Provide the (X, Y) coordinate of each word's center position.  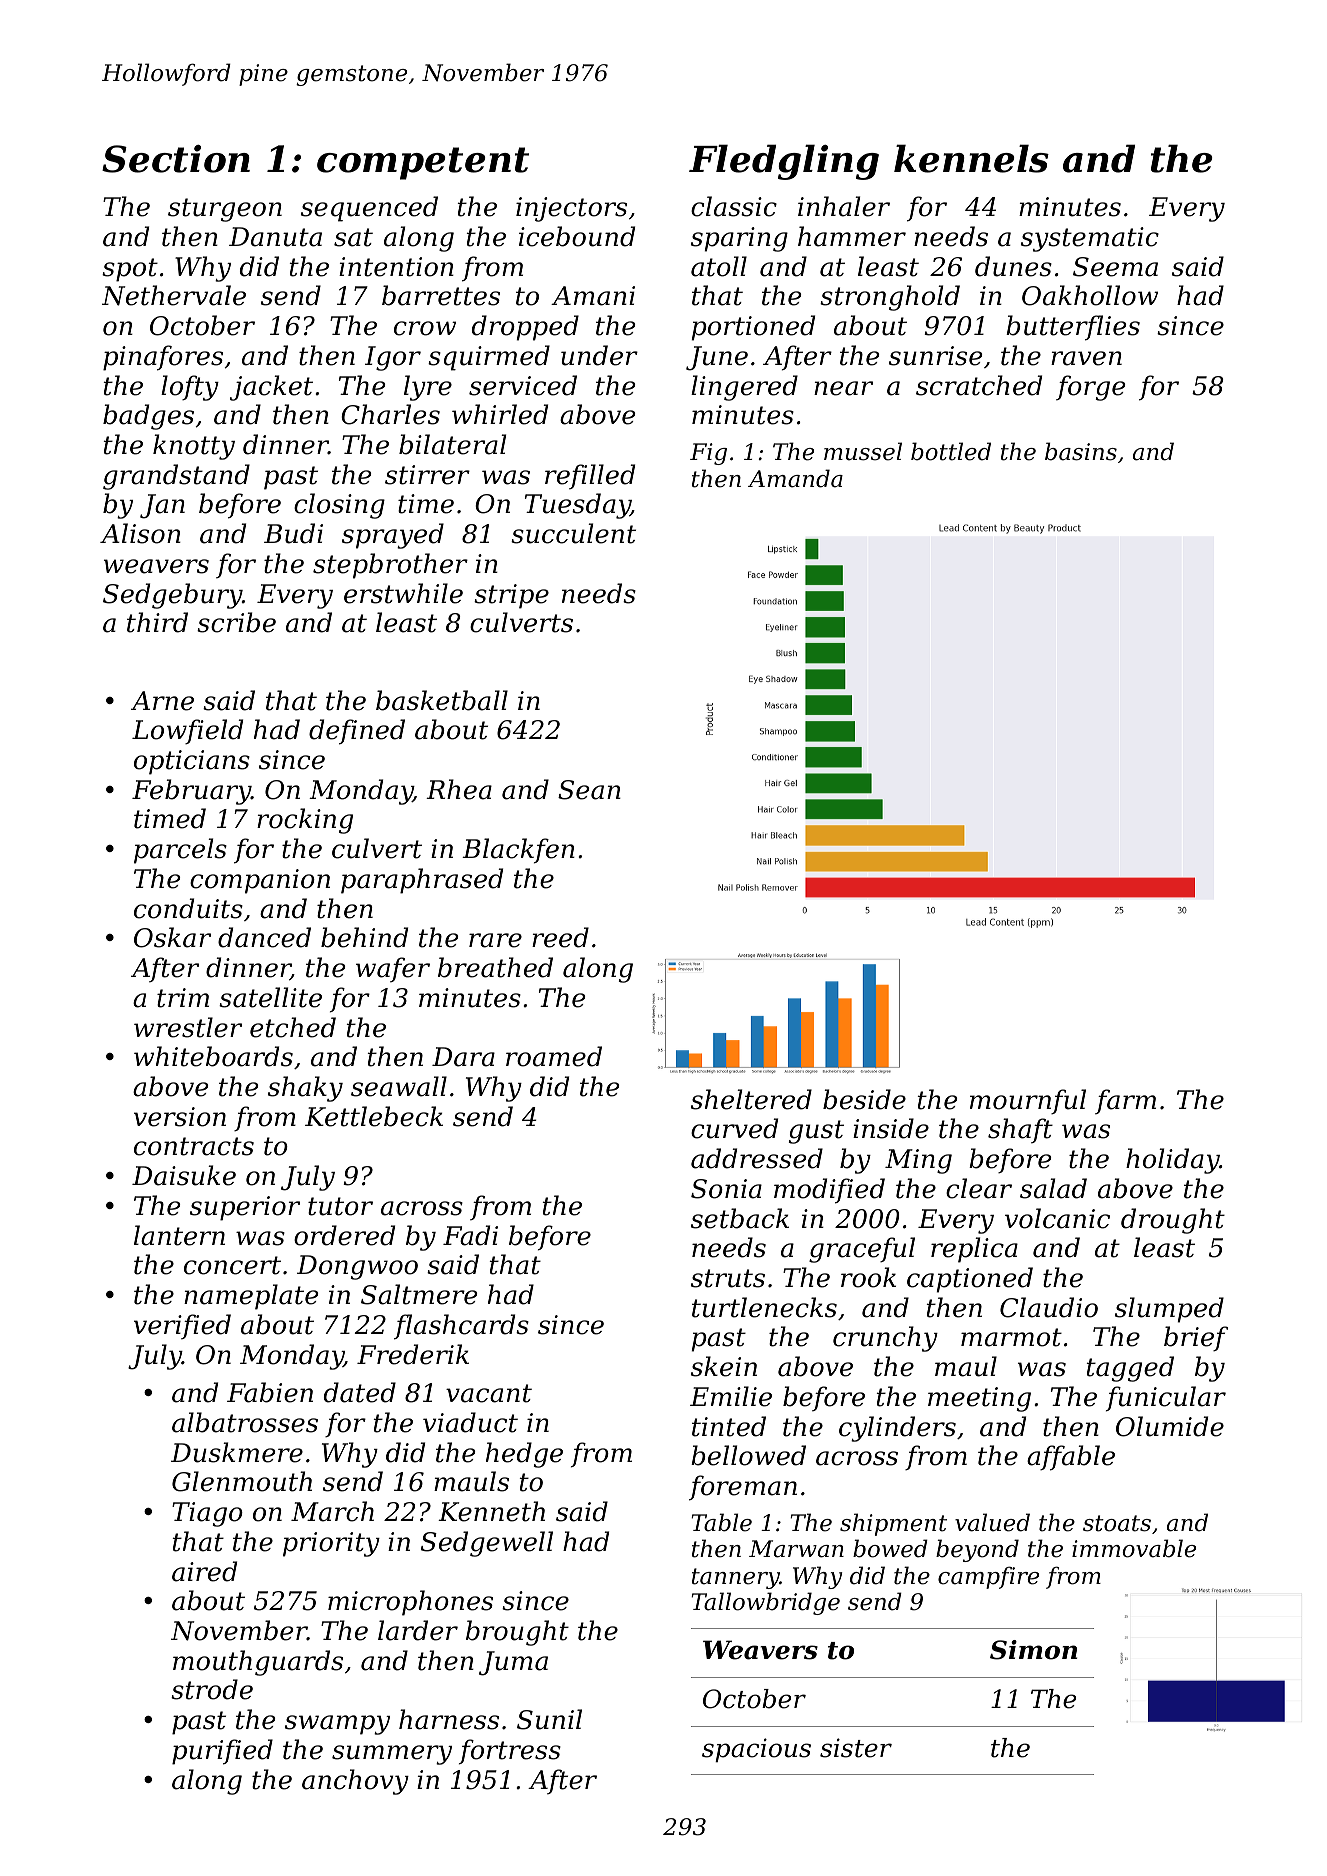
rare (495, 940)
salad (1053, 1188)
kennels (971, 158)
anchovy (355, 1782)
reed (560, 937)
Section (176, 159)
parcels (180, 851)
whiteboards (213, 1056)
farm (1125, 1101)
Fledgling (784, 162)
